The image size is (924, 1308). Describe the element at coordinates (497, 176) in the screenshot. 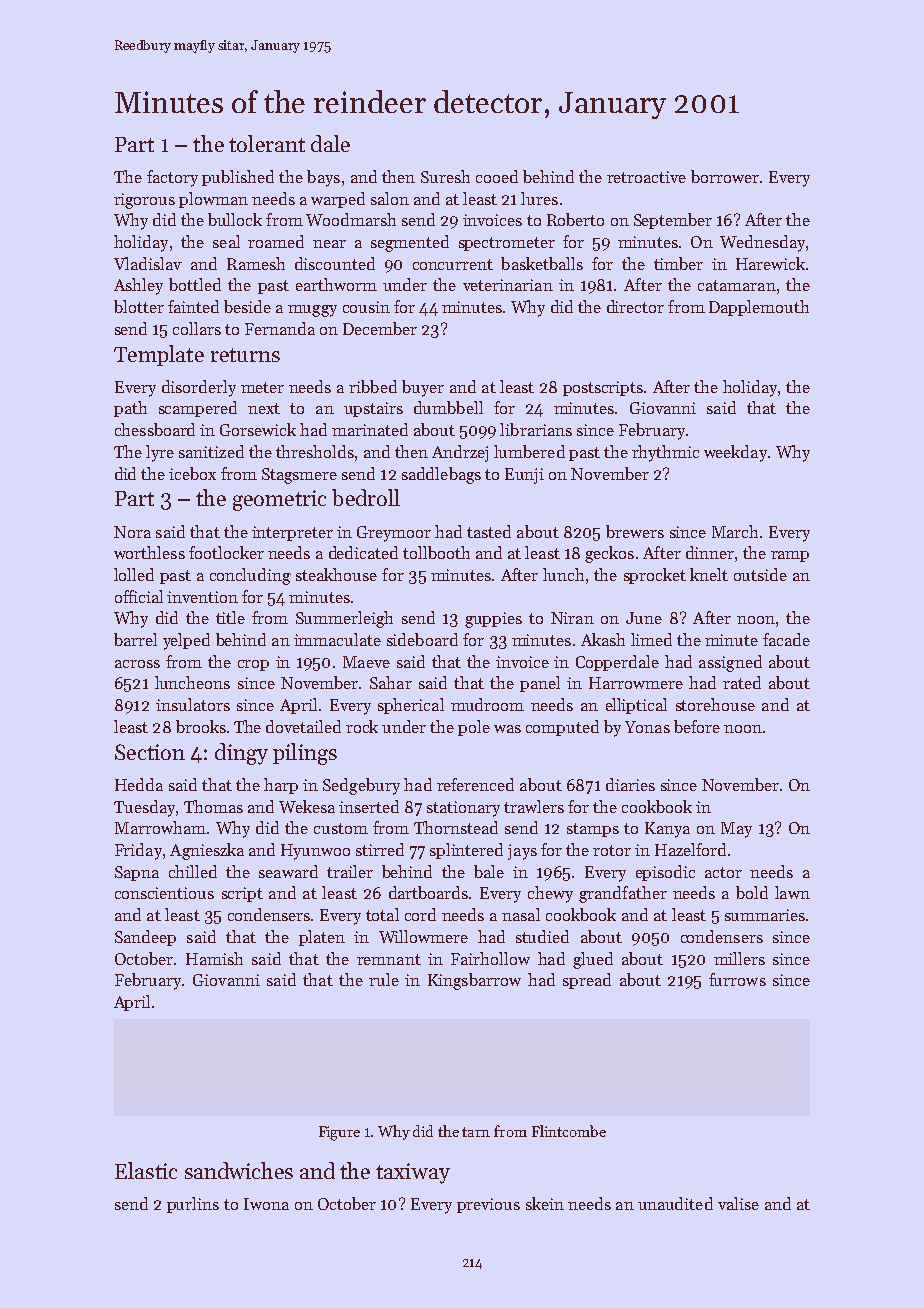

I see `cooed` at that location.
